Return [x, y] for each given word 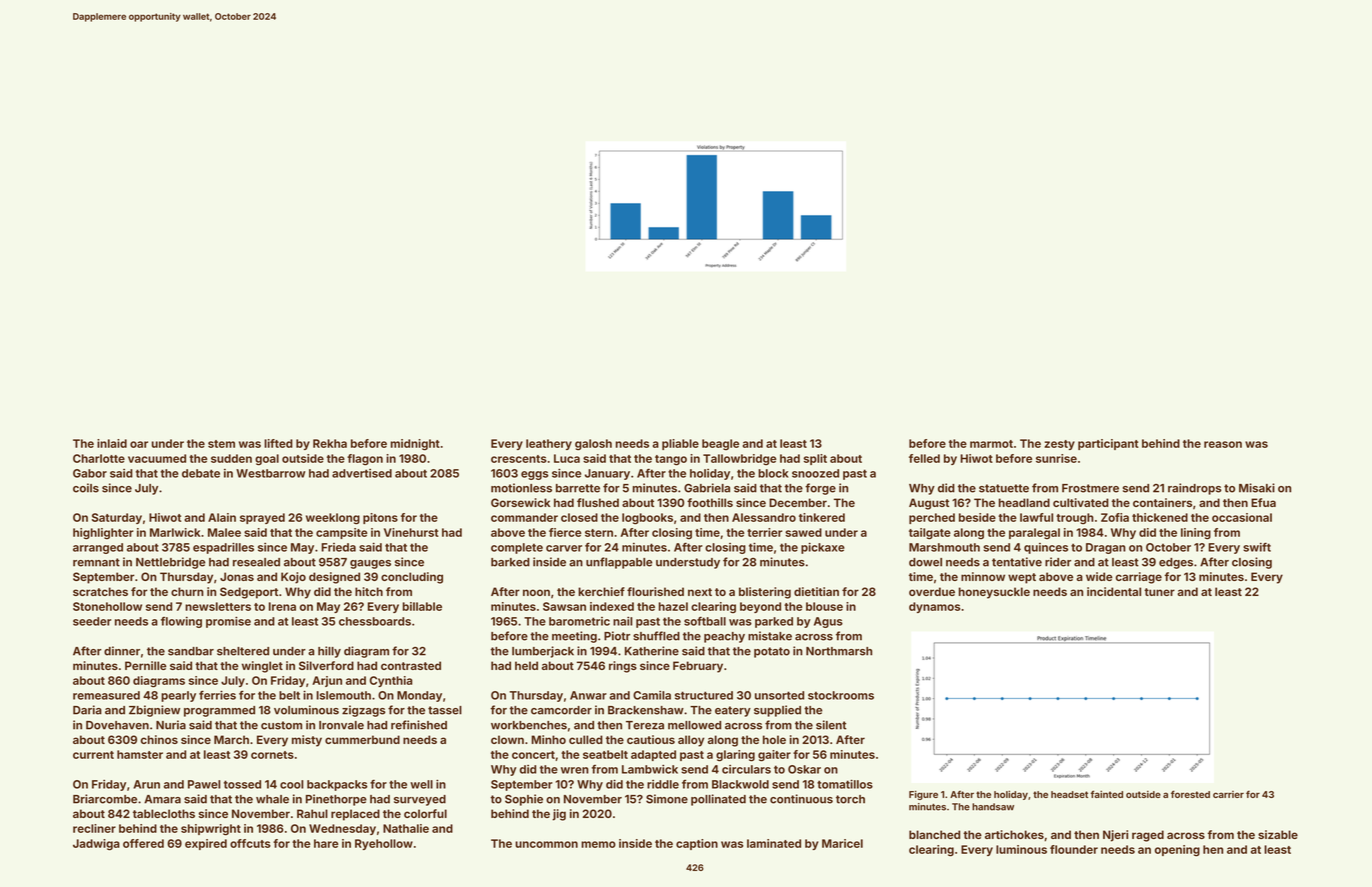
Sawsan [564, 606]
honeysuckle [994, 593]
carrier [1228, 794]
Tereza [645, 725]
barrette [578, 488]
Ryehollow [384, 844]
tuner [1159, 592]
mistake [770, 636]
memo [598, 844]
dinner [122, 651]
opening [1177, 851]
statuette [1004, 488]
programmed [219, 711]
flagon [365, 460]
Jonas [237, 576]
